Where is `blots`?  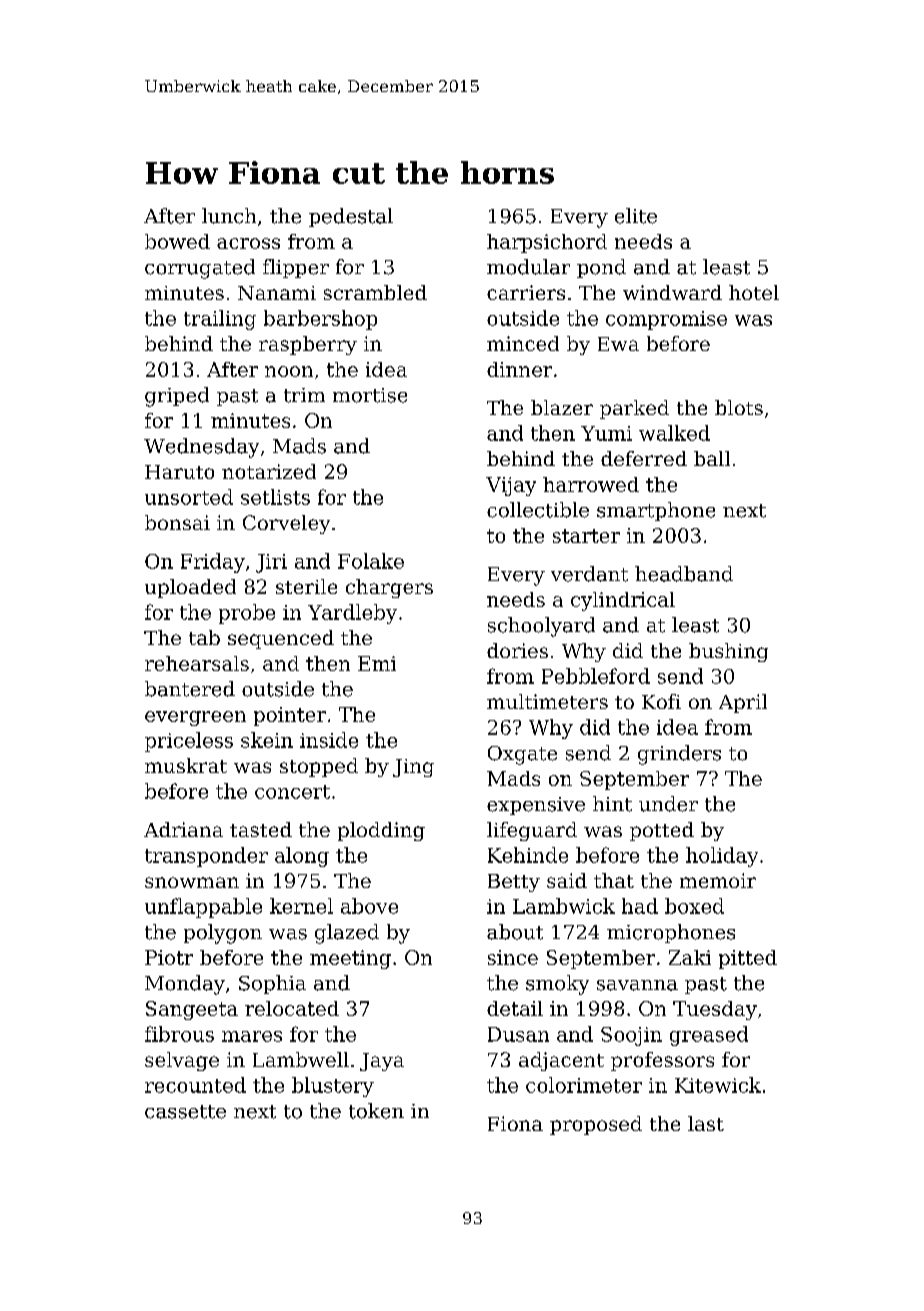
blots is located at coordinates (739, 407).
